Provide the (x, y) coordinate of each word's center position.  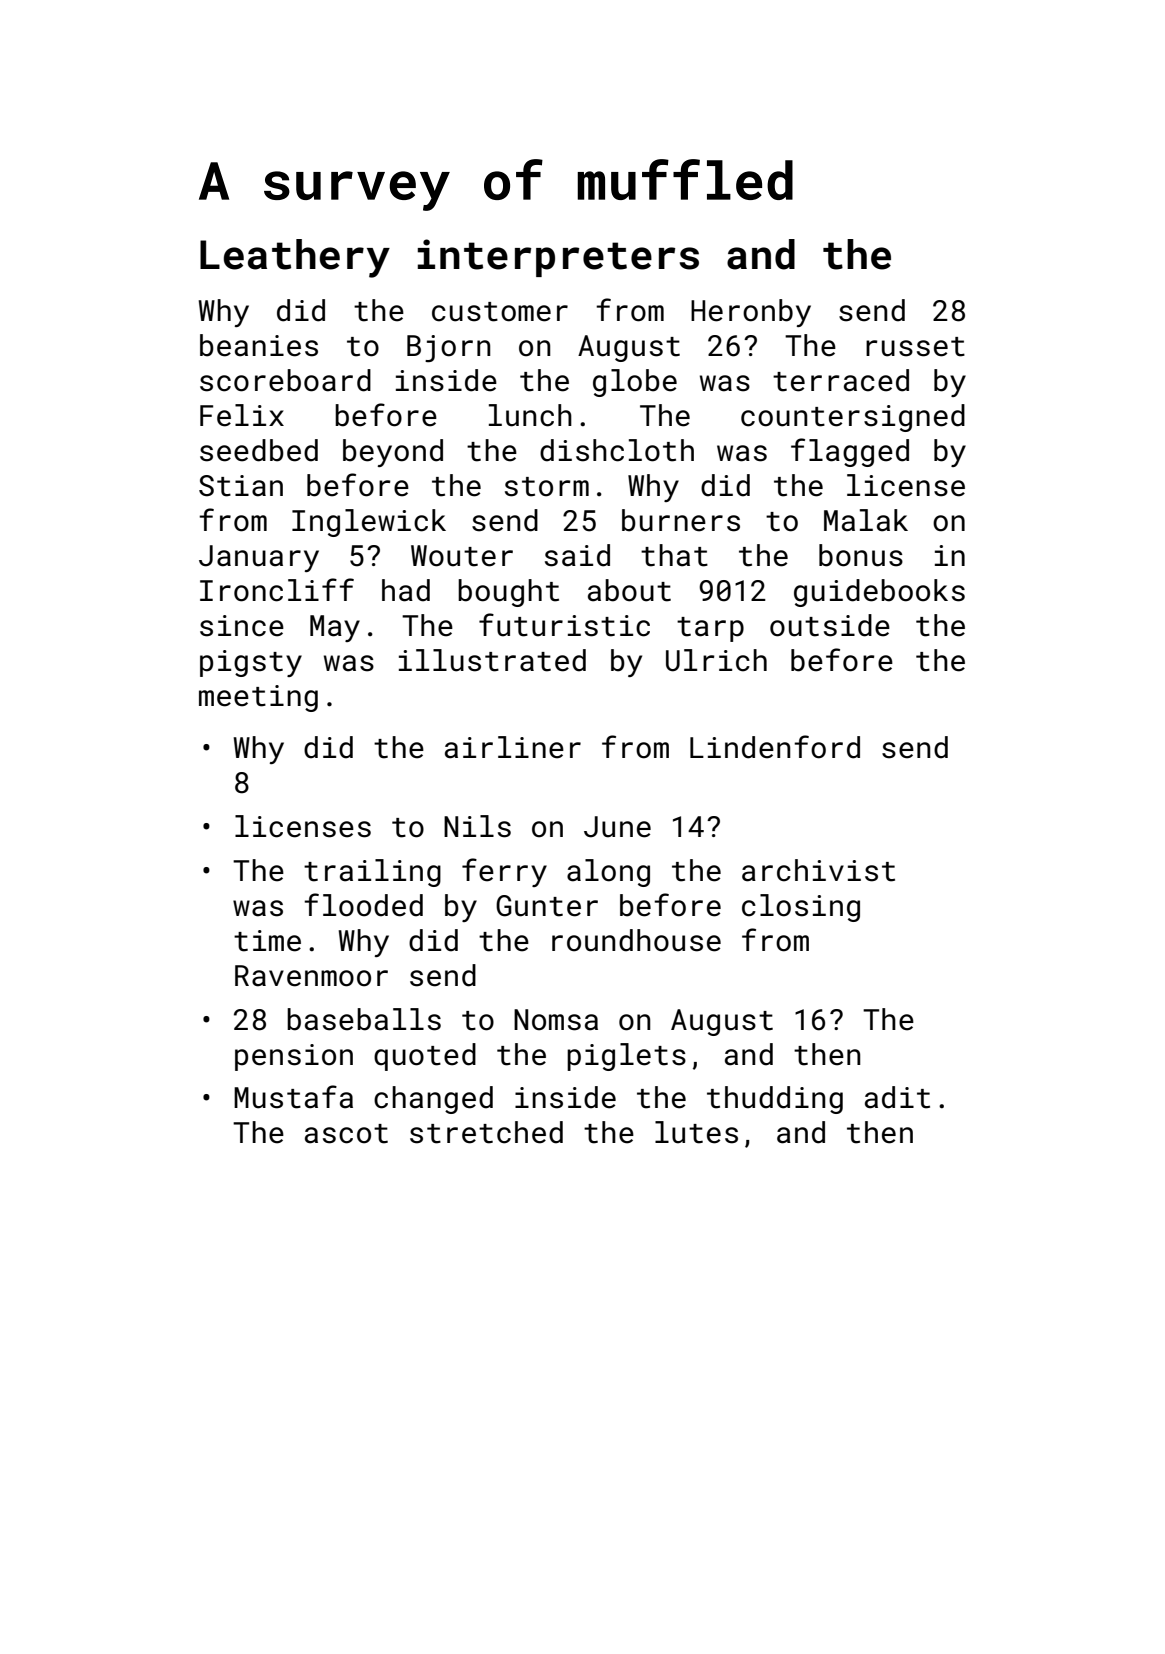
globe (635, 383)
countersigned (853, 418)
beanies (259, 345)
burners (681, 520)
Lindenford (775, 747)
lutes (696, 1132)
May (335, 628)
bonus (861, 555)
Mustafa (293, 1097)
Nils (477, 826)
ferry (504, 872)
